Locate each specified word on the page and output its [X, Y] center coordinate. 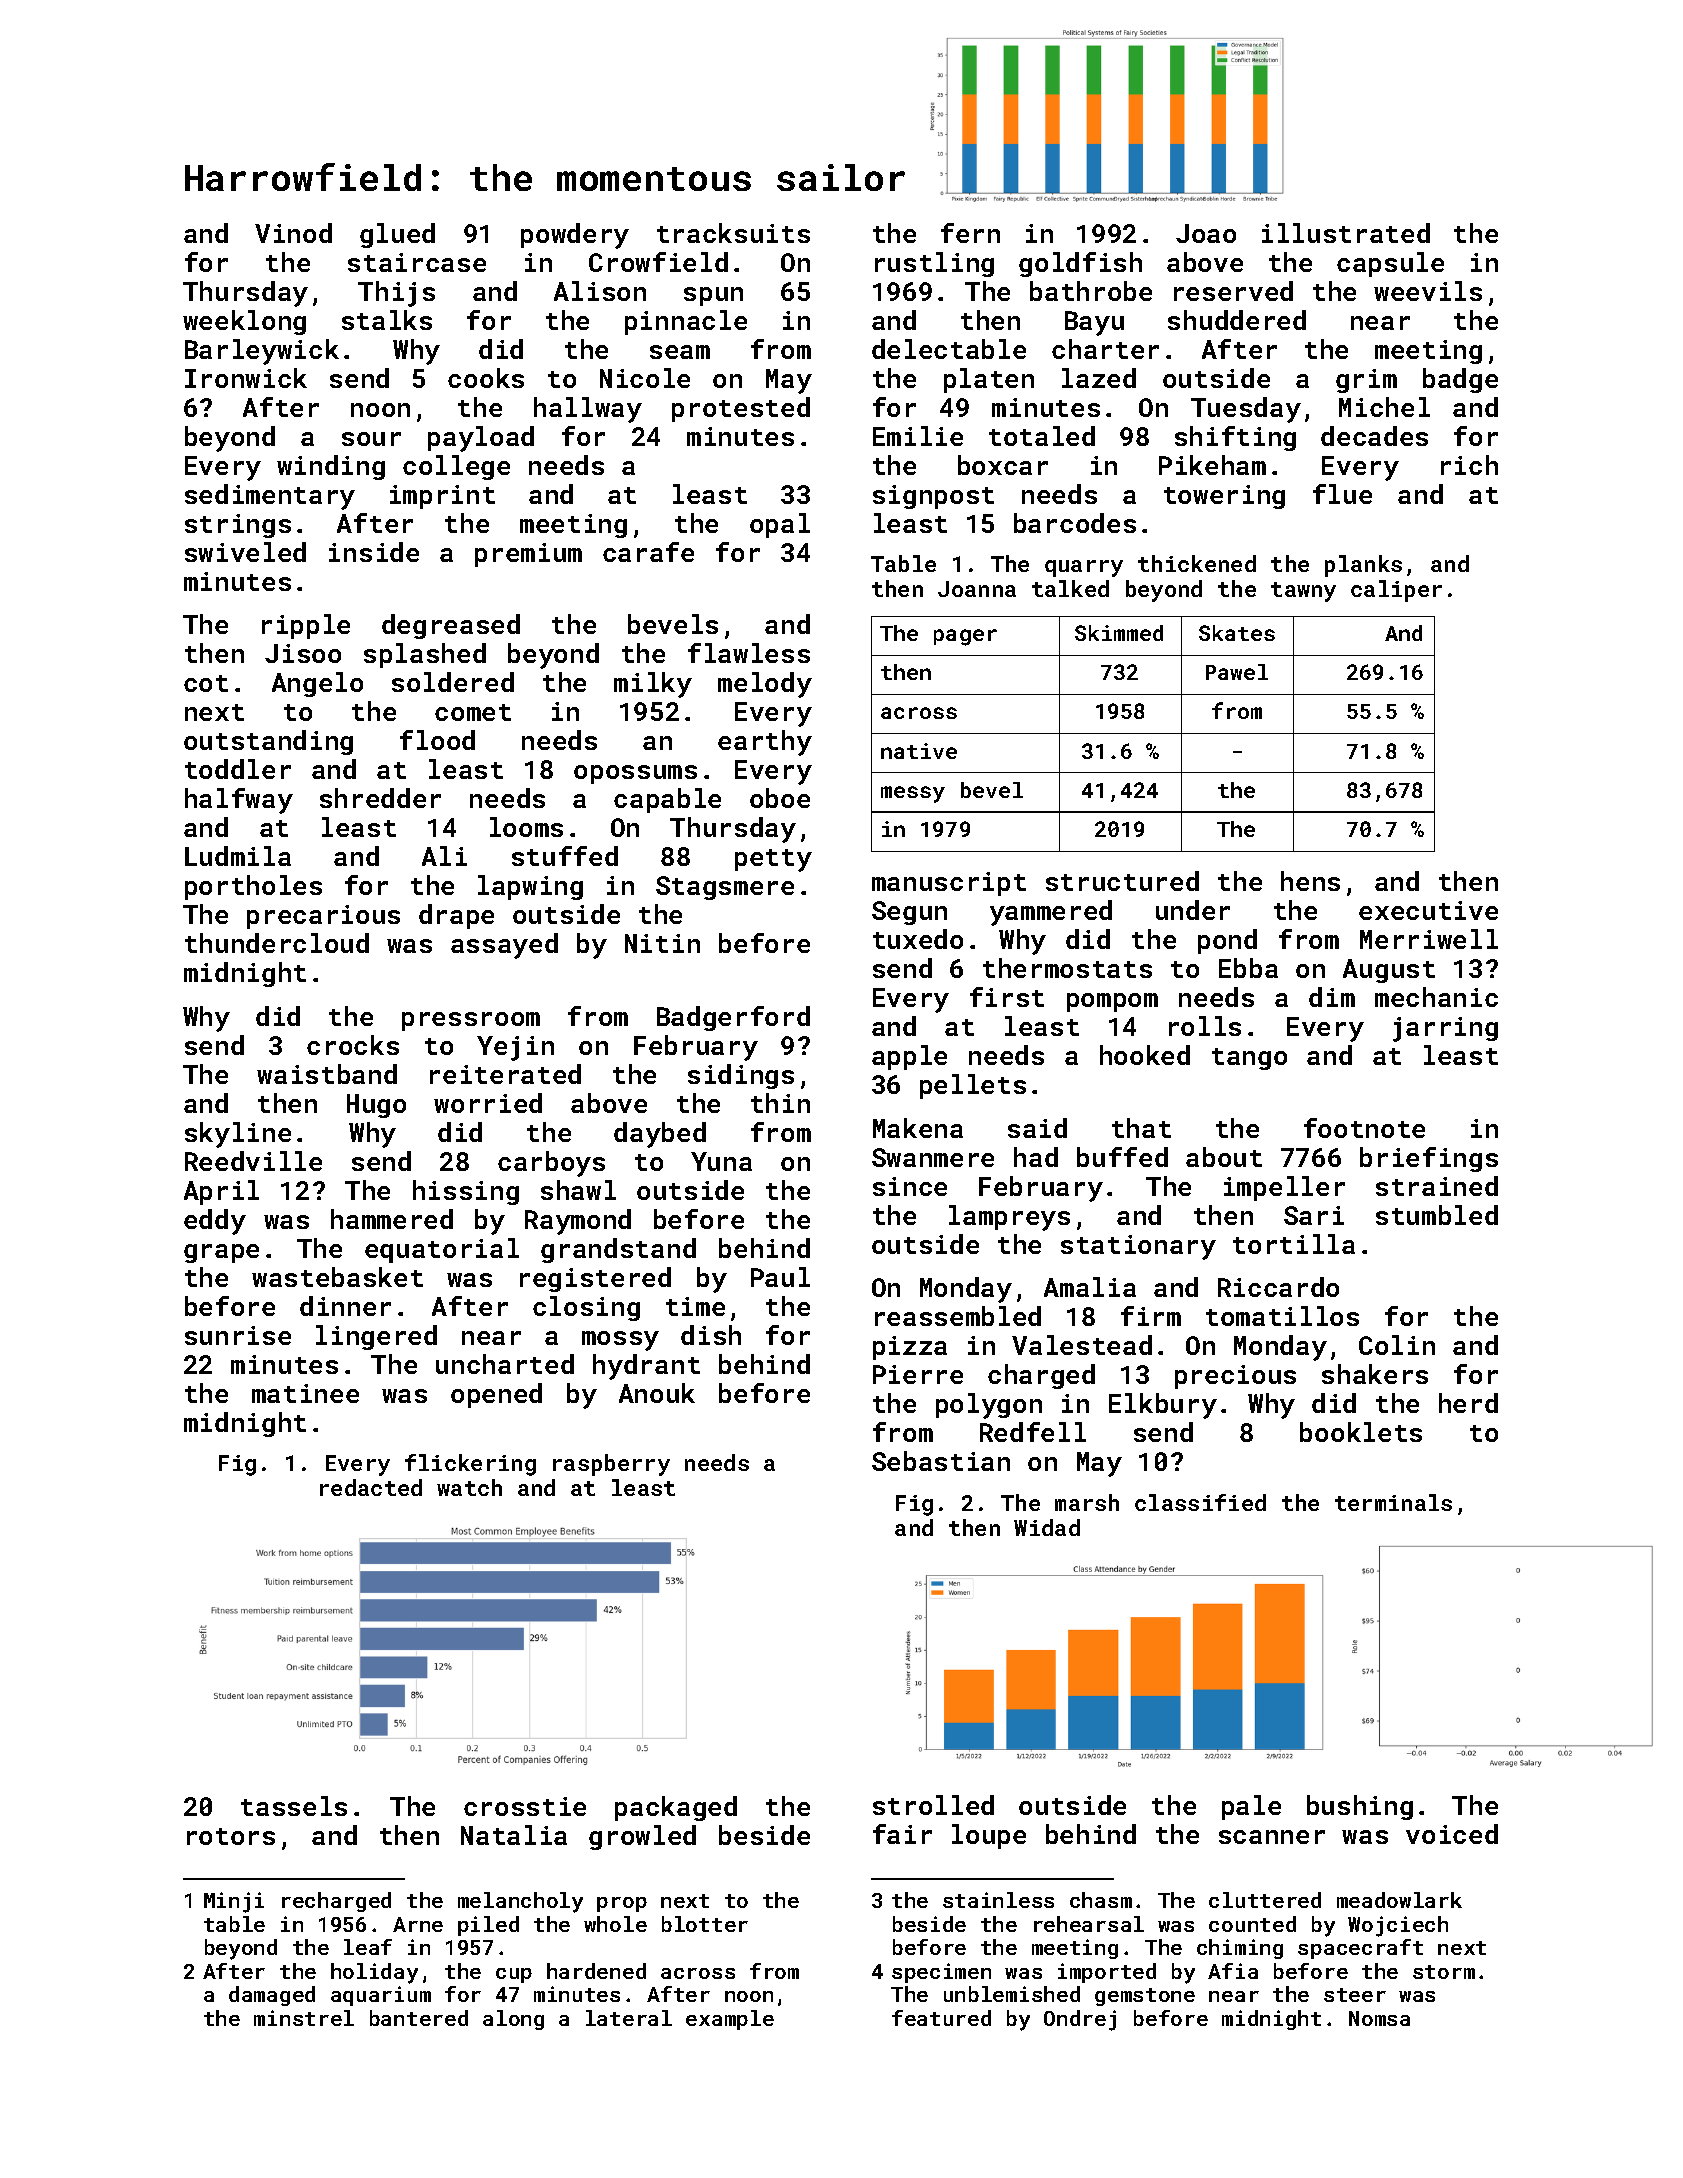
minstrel [304, 2018]
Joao [1206, 233]
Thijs [396, 294]
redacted [371, 1487]
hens [1310, 881]
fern [970, 233]
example [730, 2020]
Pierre [918, 1374]
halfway [239, 801]
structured [1122, 881]
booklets [1361, 1432]
